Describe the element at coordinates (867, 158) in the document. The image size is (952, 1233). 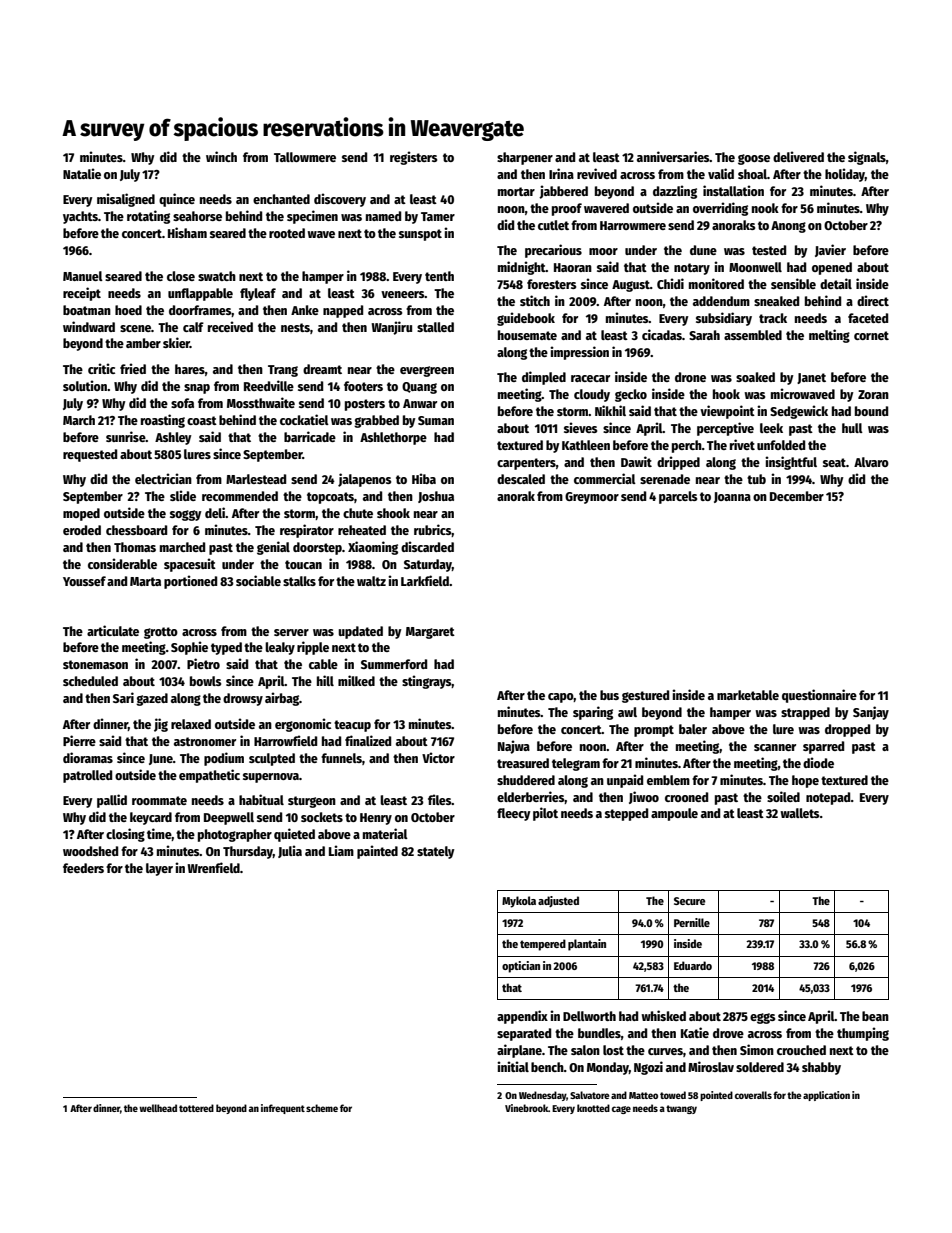
I see `signals` at that location.
